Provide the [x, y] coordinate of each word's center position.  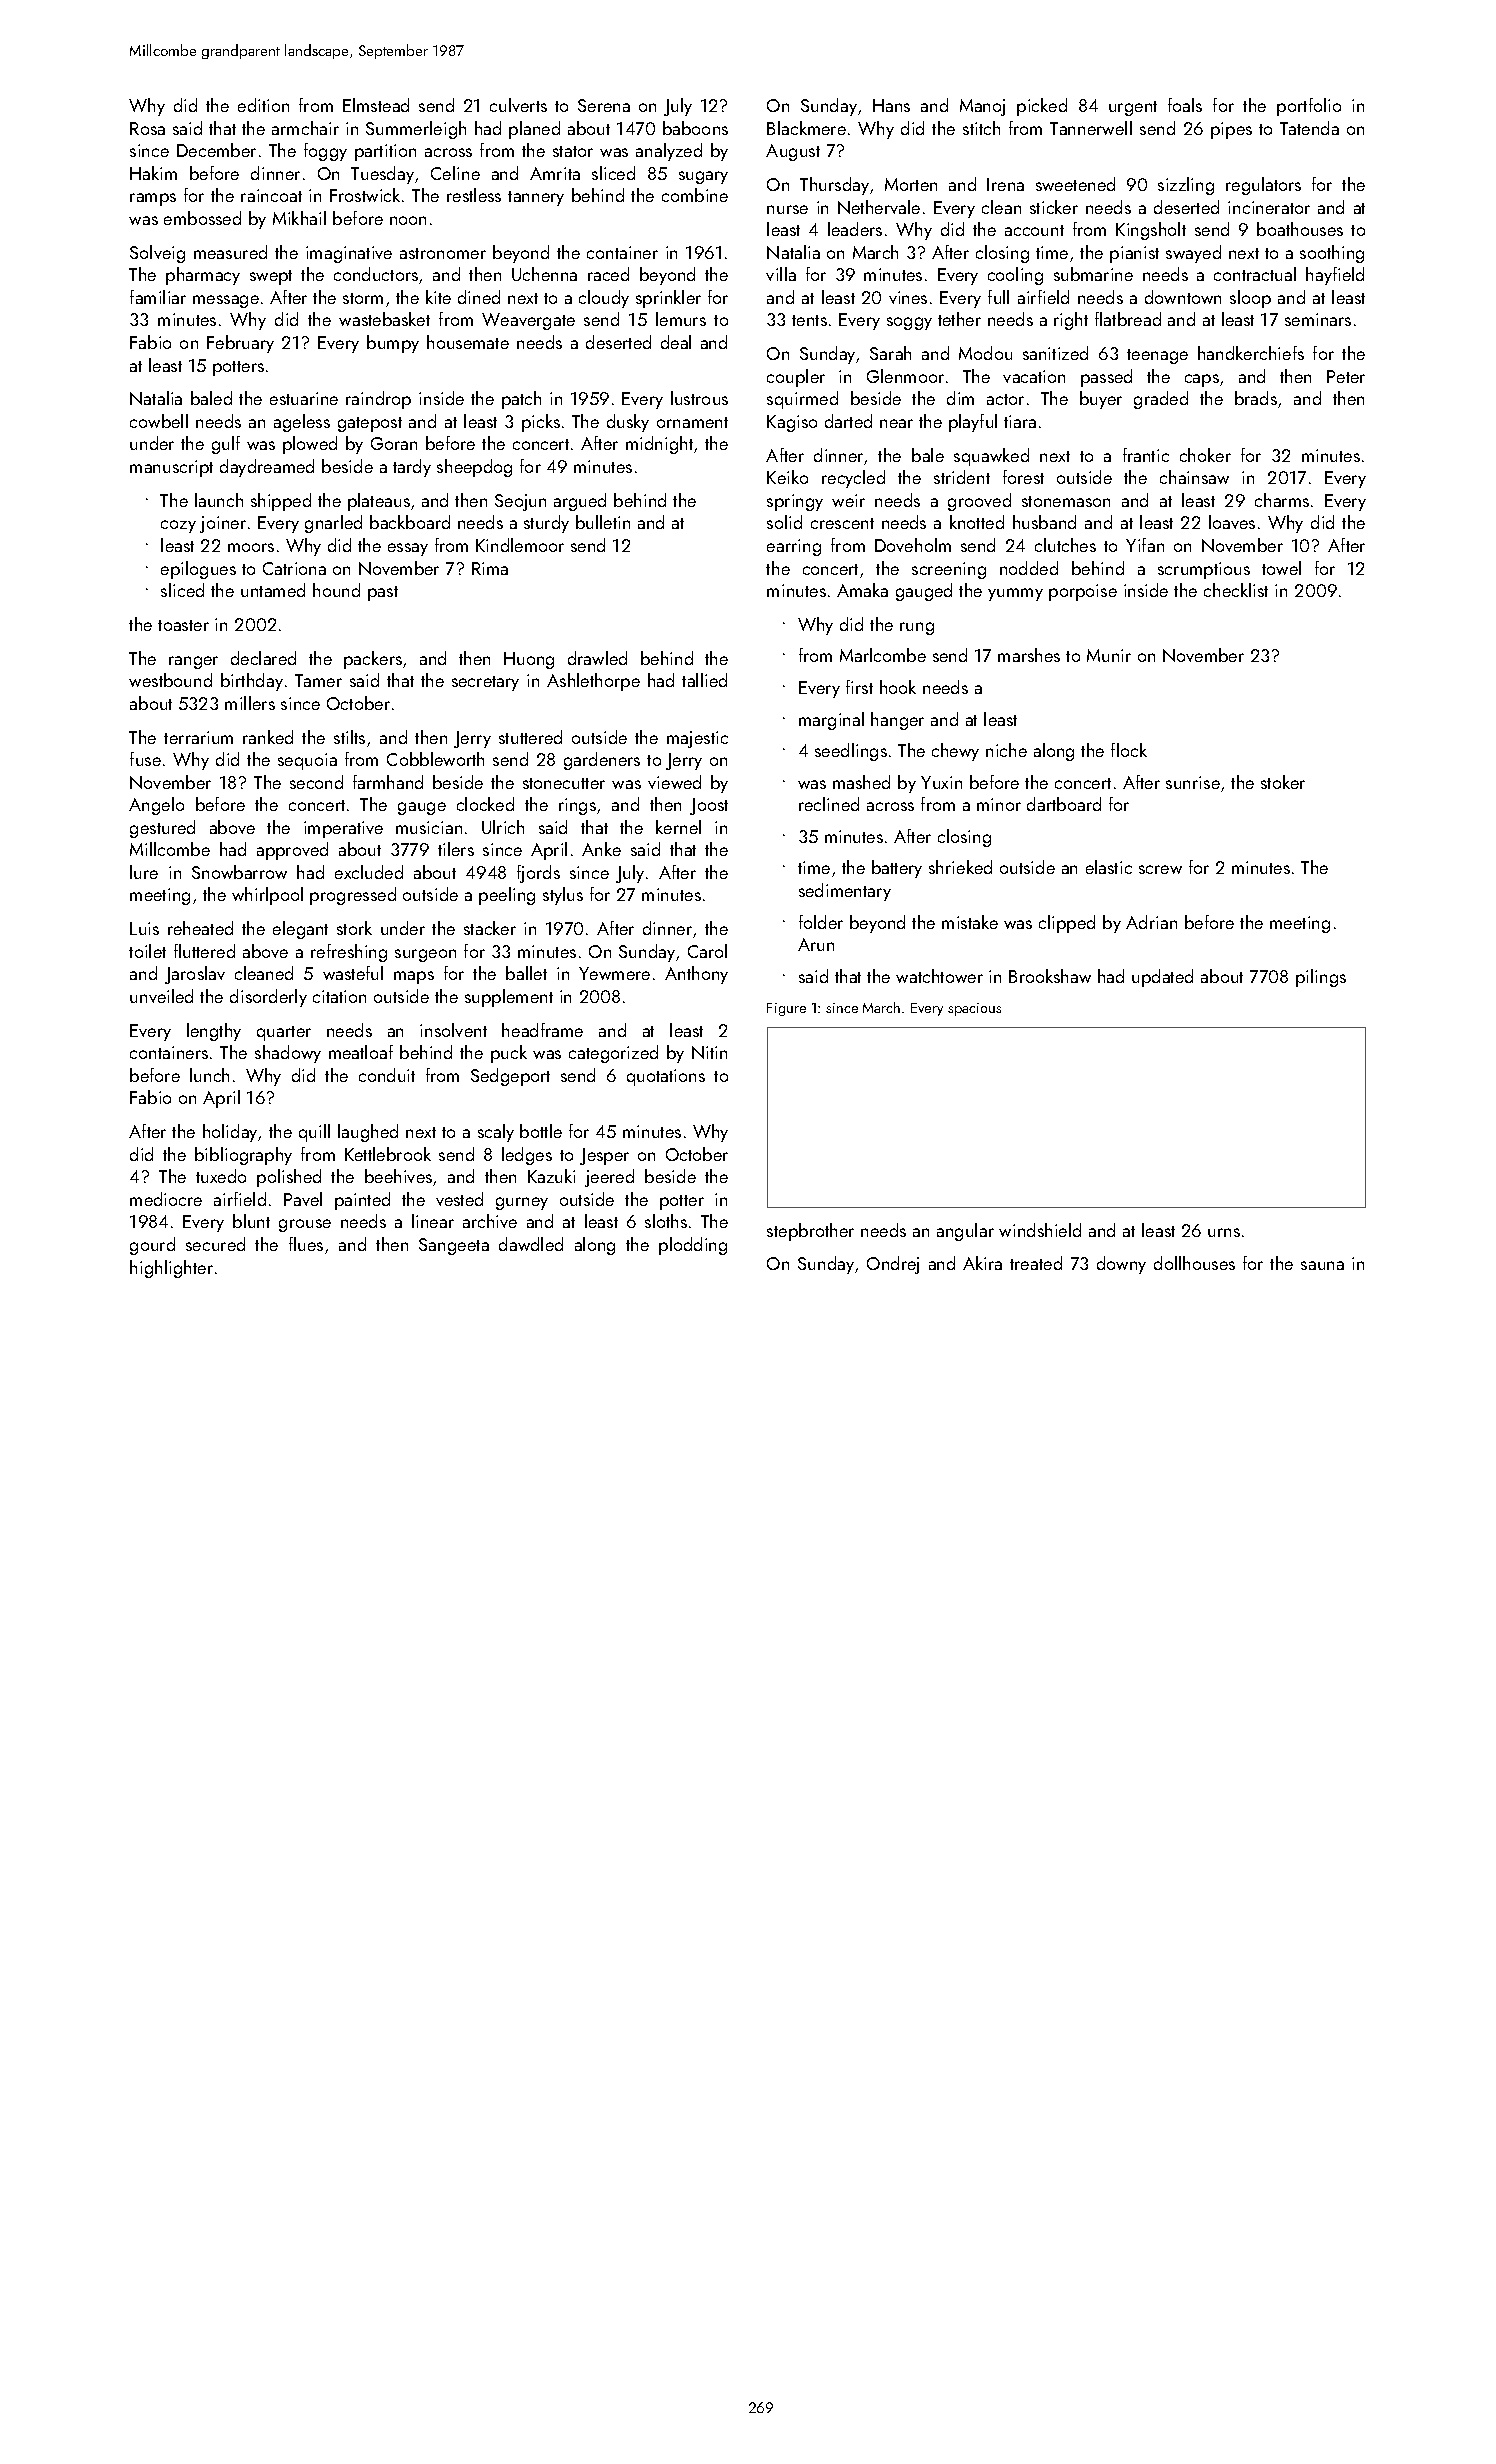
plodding [693, 1246]
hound [336, 590]
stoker [1283, 782]
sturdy [546, 524]
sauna [1322, 1265]
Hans [891, 105]
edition [263, 105]
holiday [231, 1133]
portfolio [1309, 107]
